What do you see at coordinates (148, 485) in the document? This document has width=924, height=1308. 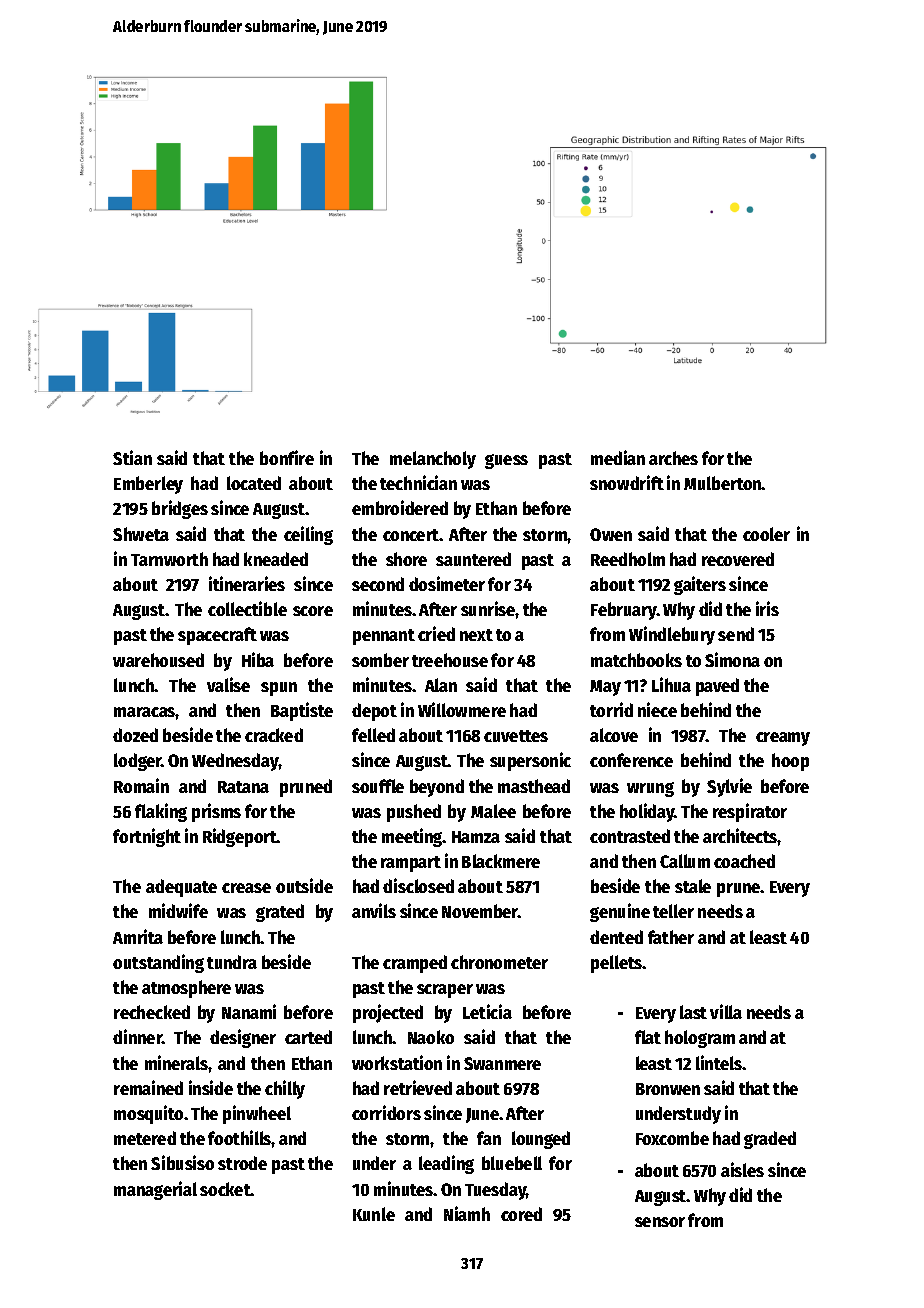 I see `Emberley` at bounding box center [148, 485].
